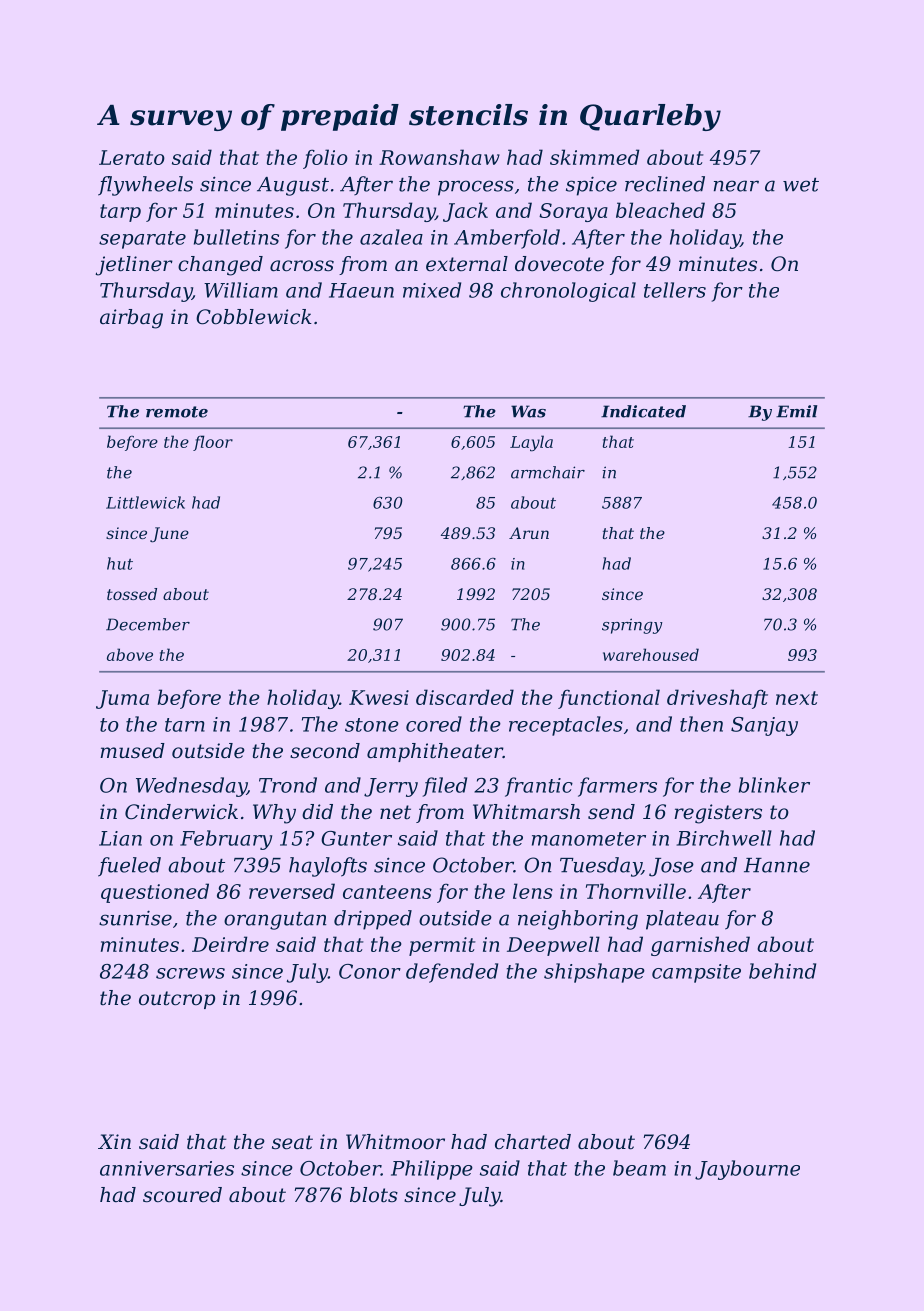  Describe the element at coordinates (182, 1195) in the screenshot. I see `scoured` at that location.
